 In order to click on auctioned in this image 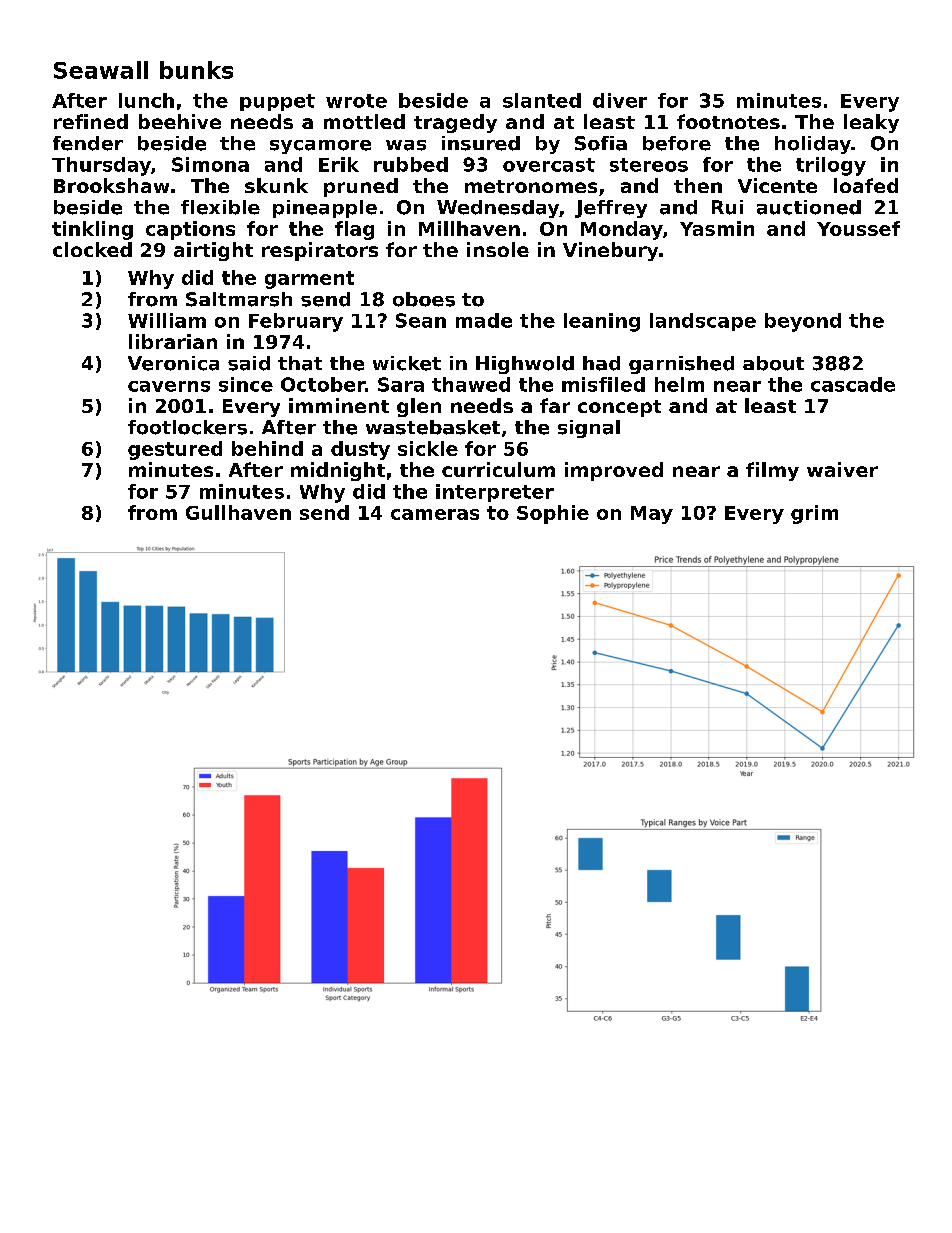, I will do `click(809, 207)`.
